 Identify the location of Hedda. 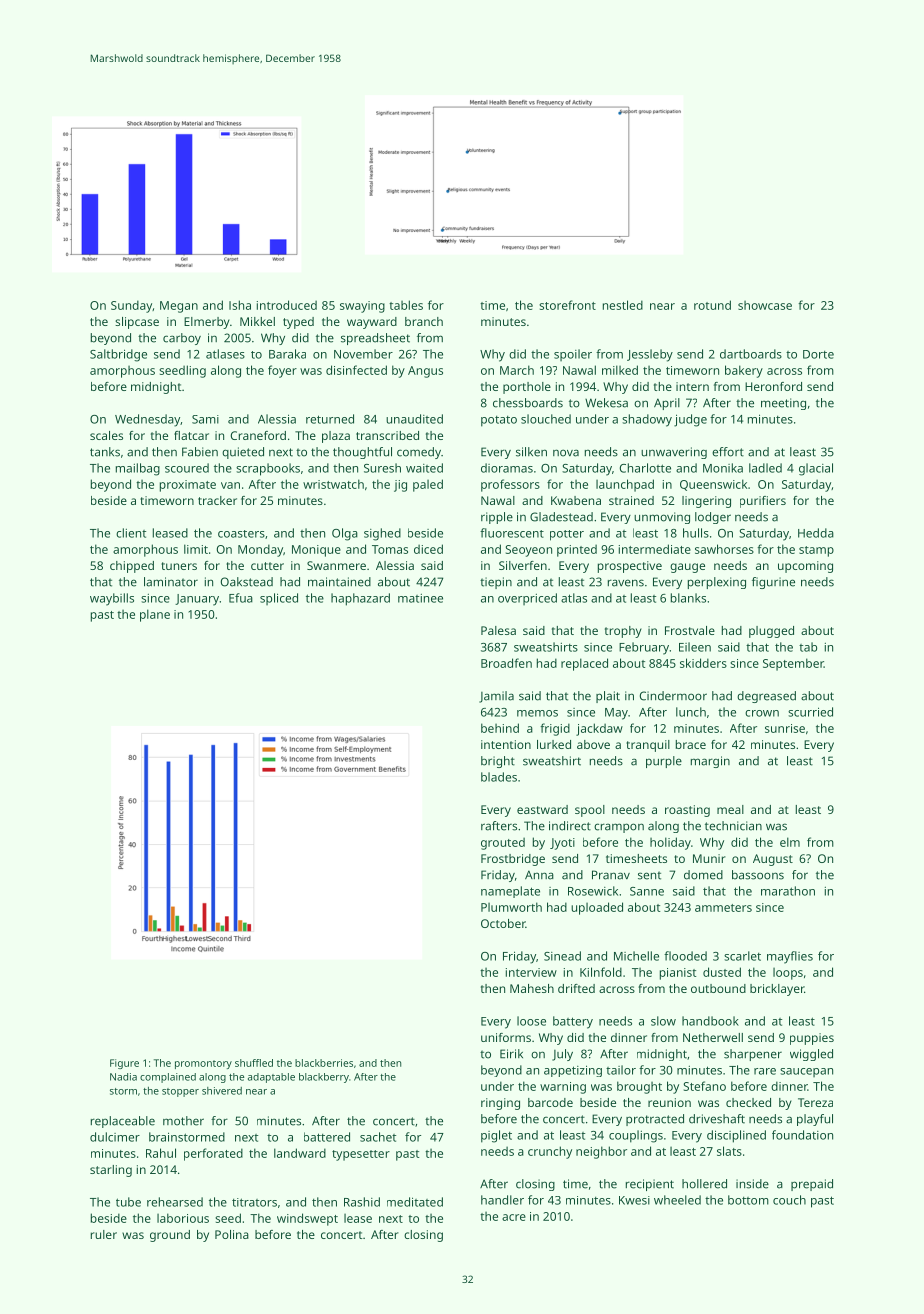
(816, 533).
